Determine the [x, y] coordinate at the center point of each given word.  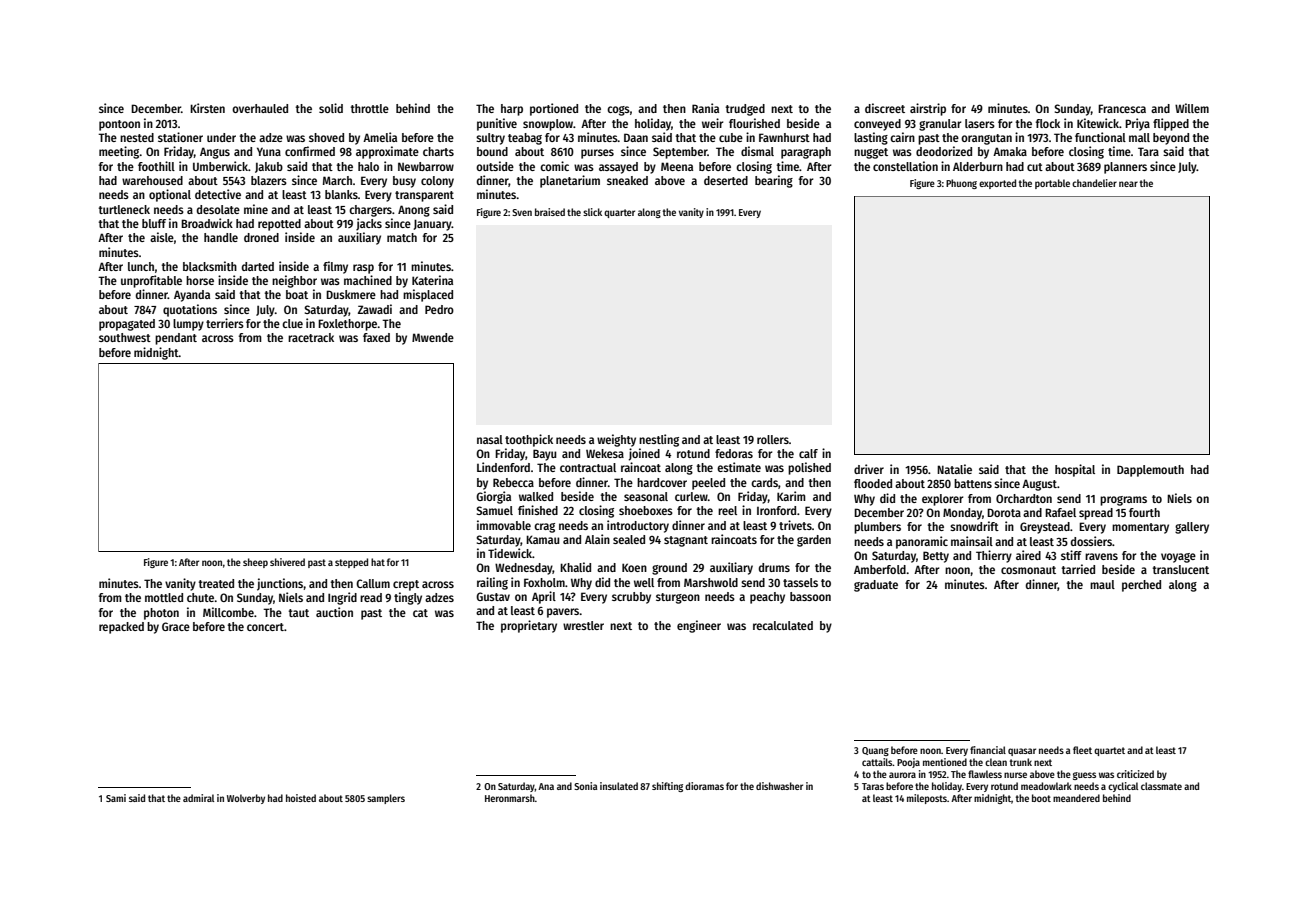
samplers [386, 799]
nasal [490, 439]
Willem [1192, 108]
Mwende [433, 337]
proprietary [529, 626]
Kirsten [207, 108]
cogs [618, 111]
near [1128, 184]
